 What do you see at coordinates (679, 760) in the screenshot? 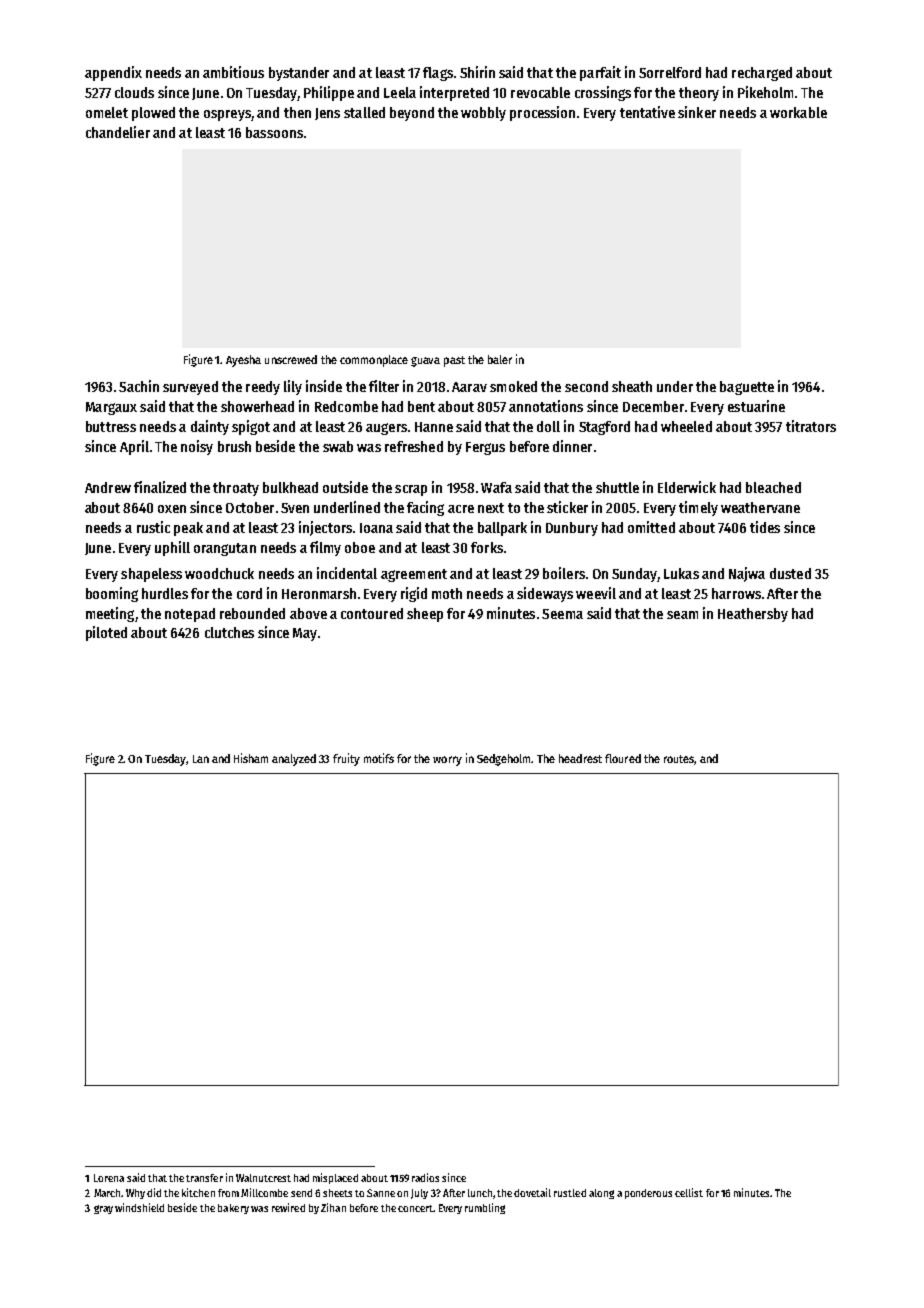
I see `routes` at bounding box center [679, 760].
